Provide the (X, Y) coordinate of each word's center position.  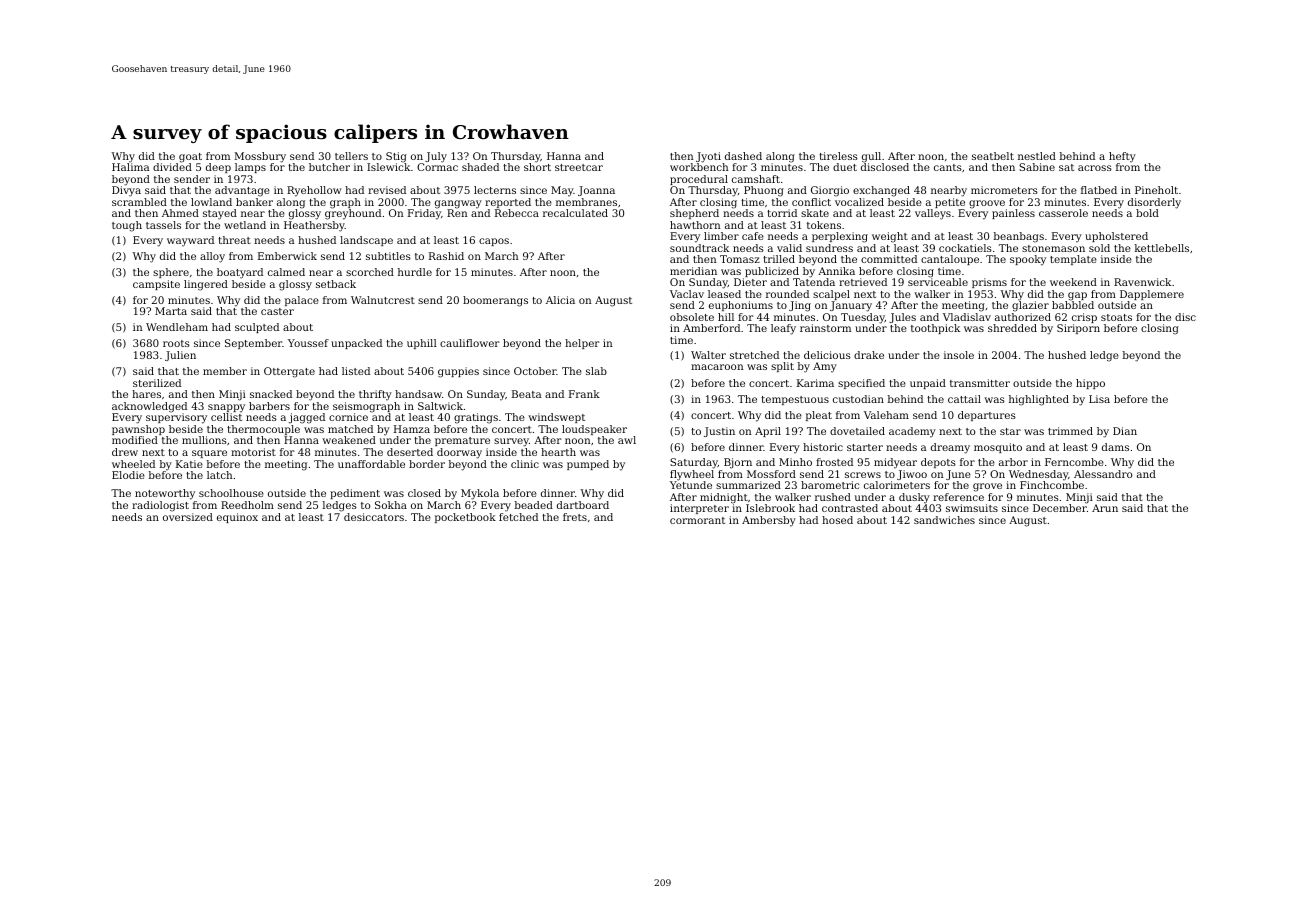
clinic (525, 464)
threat (234, 240)
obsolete (692, 317)
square (209, 454)
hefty (1122, 157)
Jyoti (708, 157)
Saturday (694, 463)
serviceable (938, 282)
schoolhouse (231, 493)
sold (1099, 248)
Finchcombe (1052, 485)
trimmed (1070, 431)
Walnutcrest (383, 300)
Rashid (446, 256)
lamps (250, 168)
